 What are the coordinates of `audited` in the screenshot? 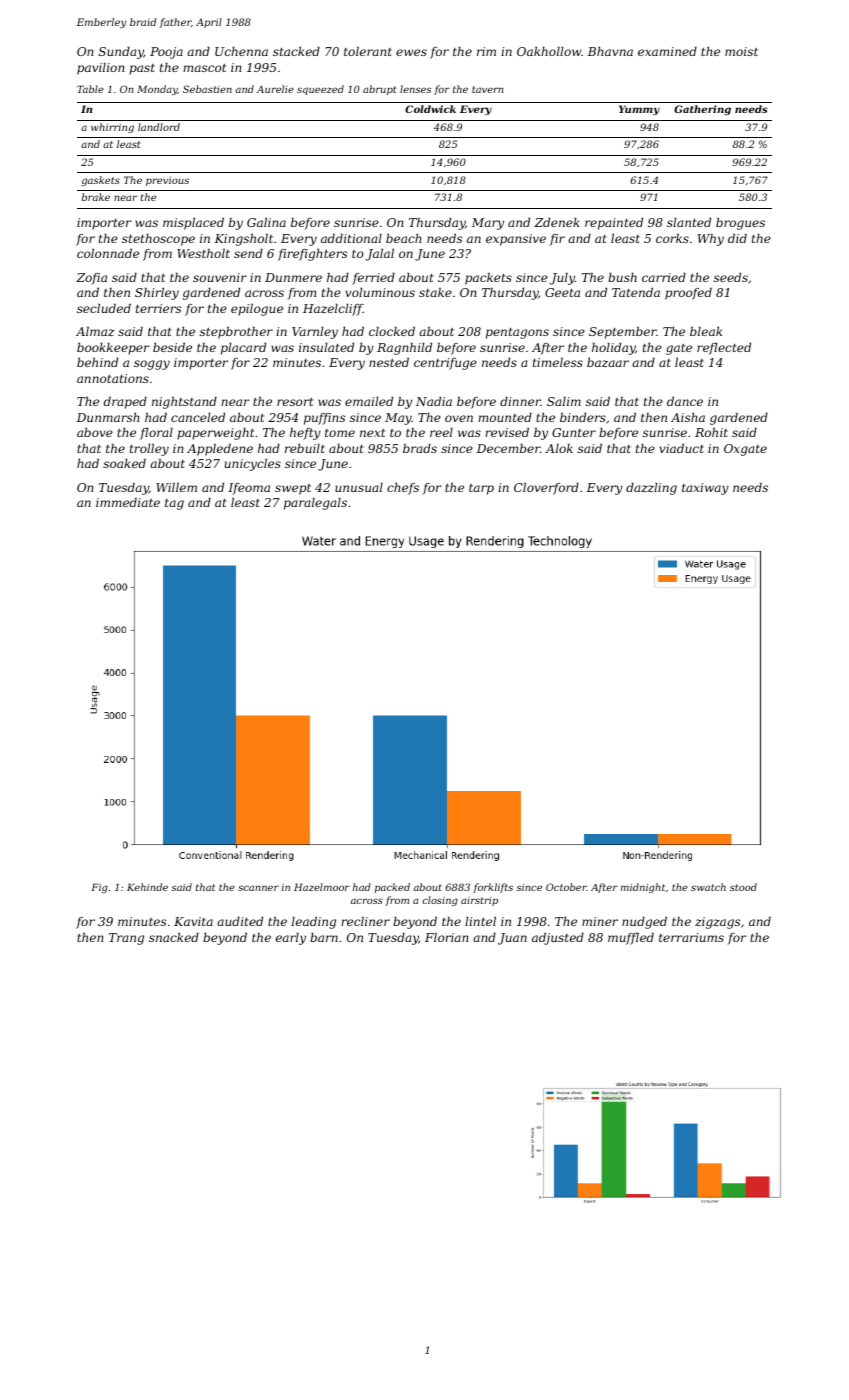 It's located at (240, 921).
